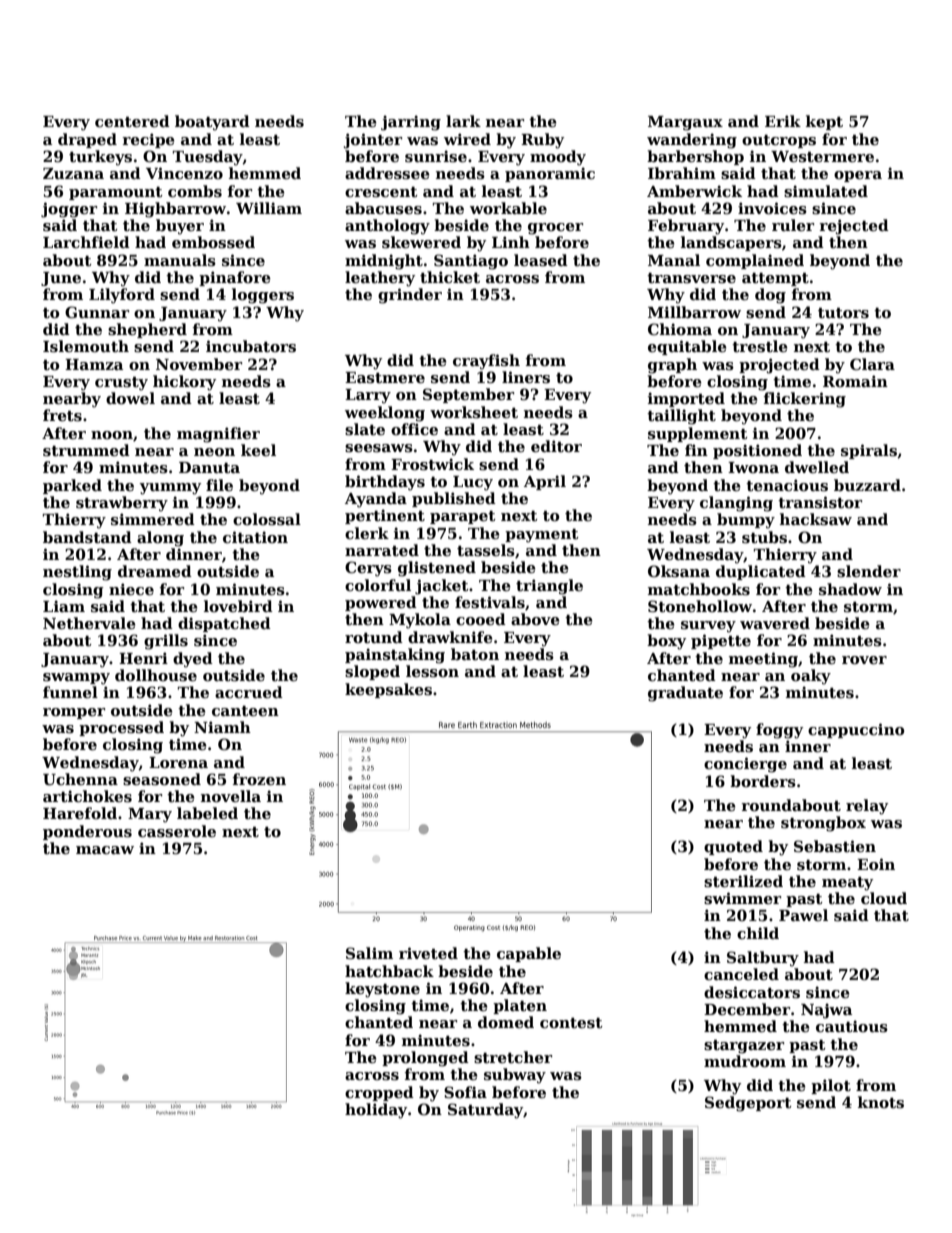 The height and width of the document is (1233, 952). What do you see at coordinates (177, 831) in the document?
I see `casserole` at bounding box center [177, 831].
